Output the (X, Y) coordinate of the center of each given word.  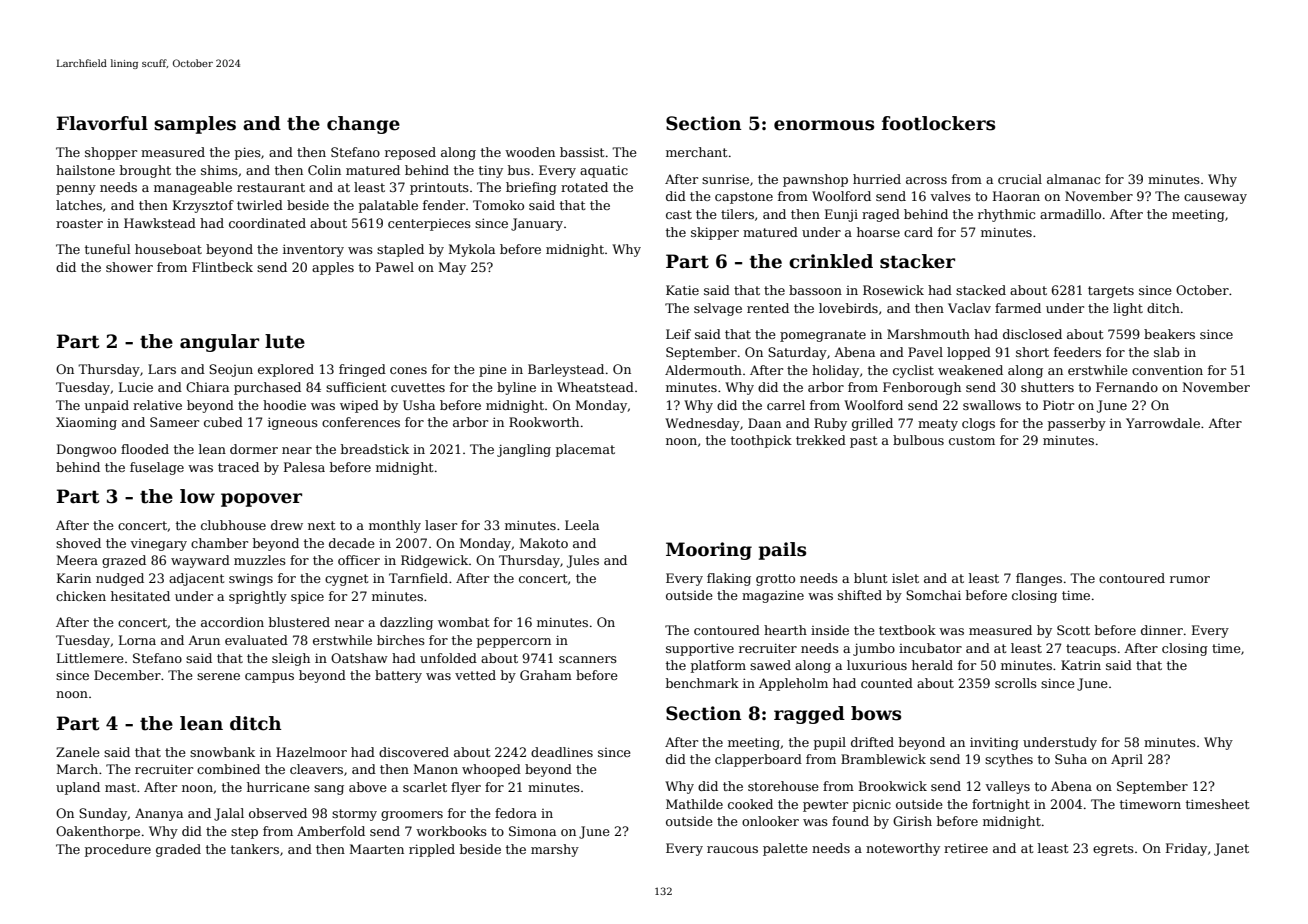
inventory (313, 250)
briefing (531, 188)
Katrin (1081, 665)
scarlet (425, 787)
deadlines (562, 752)
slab (1167, 352)
